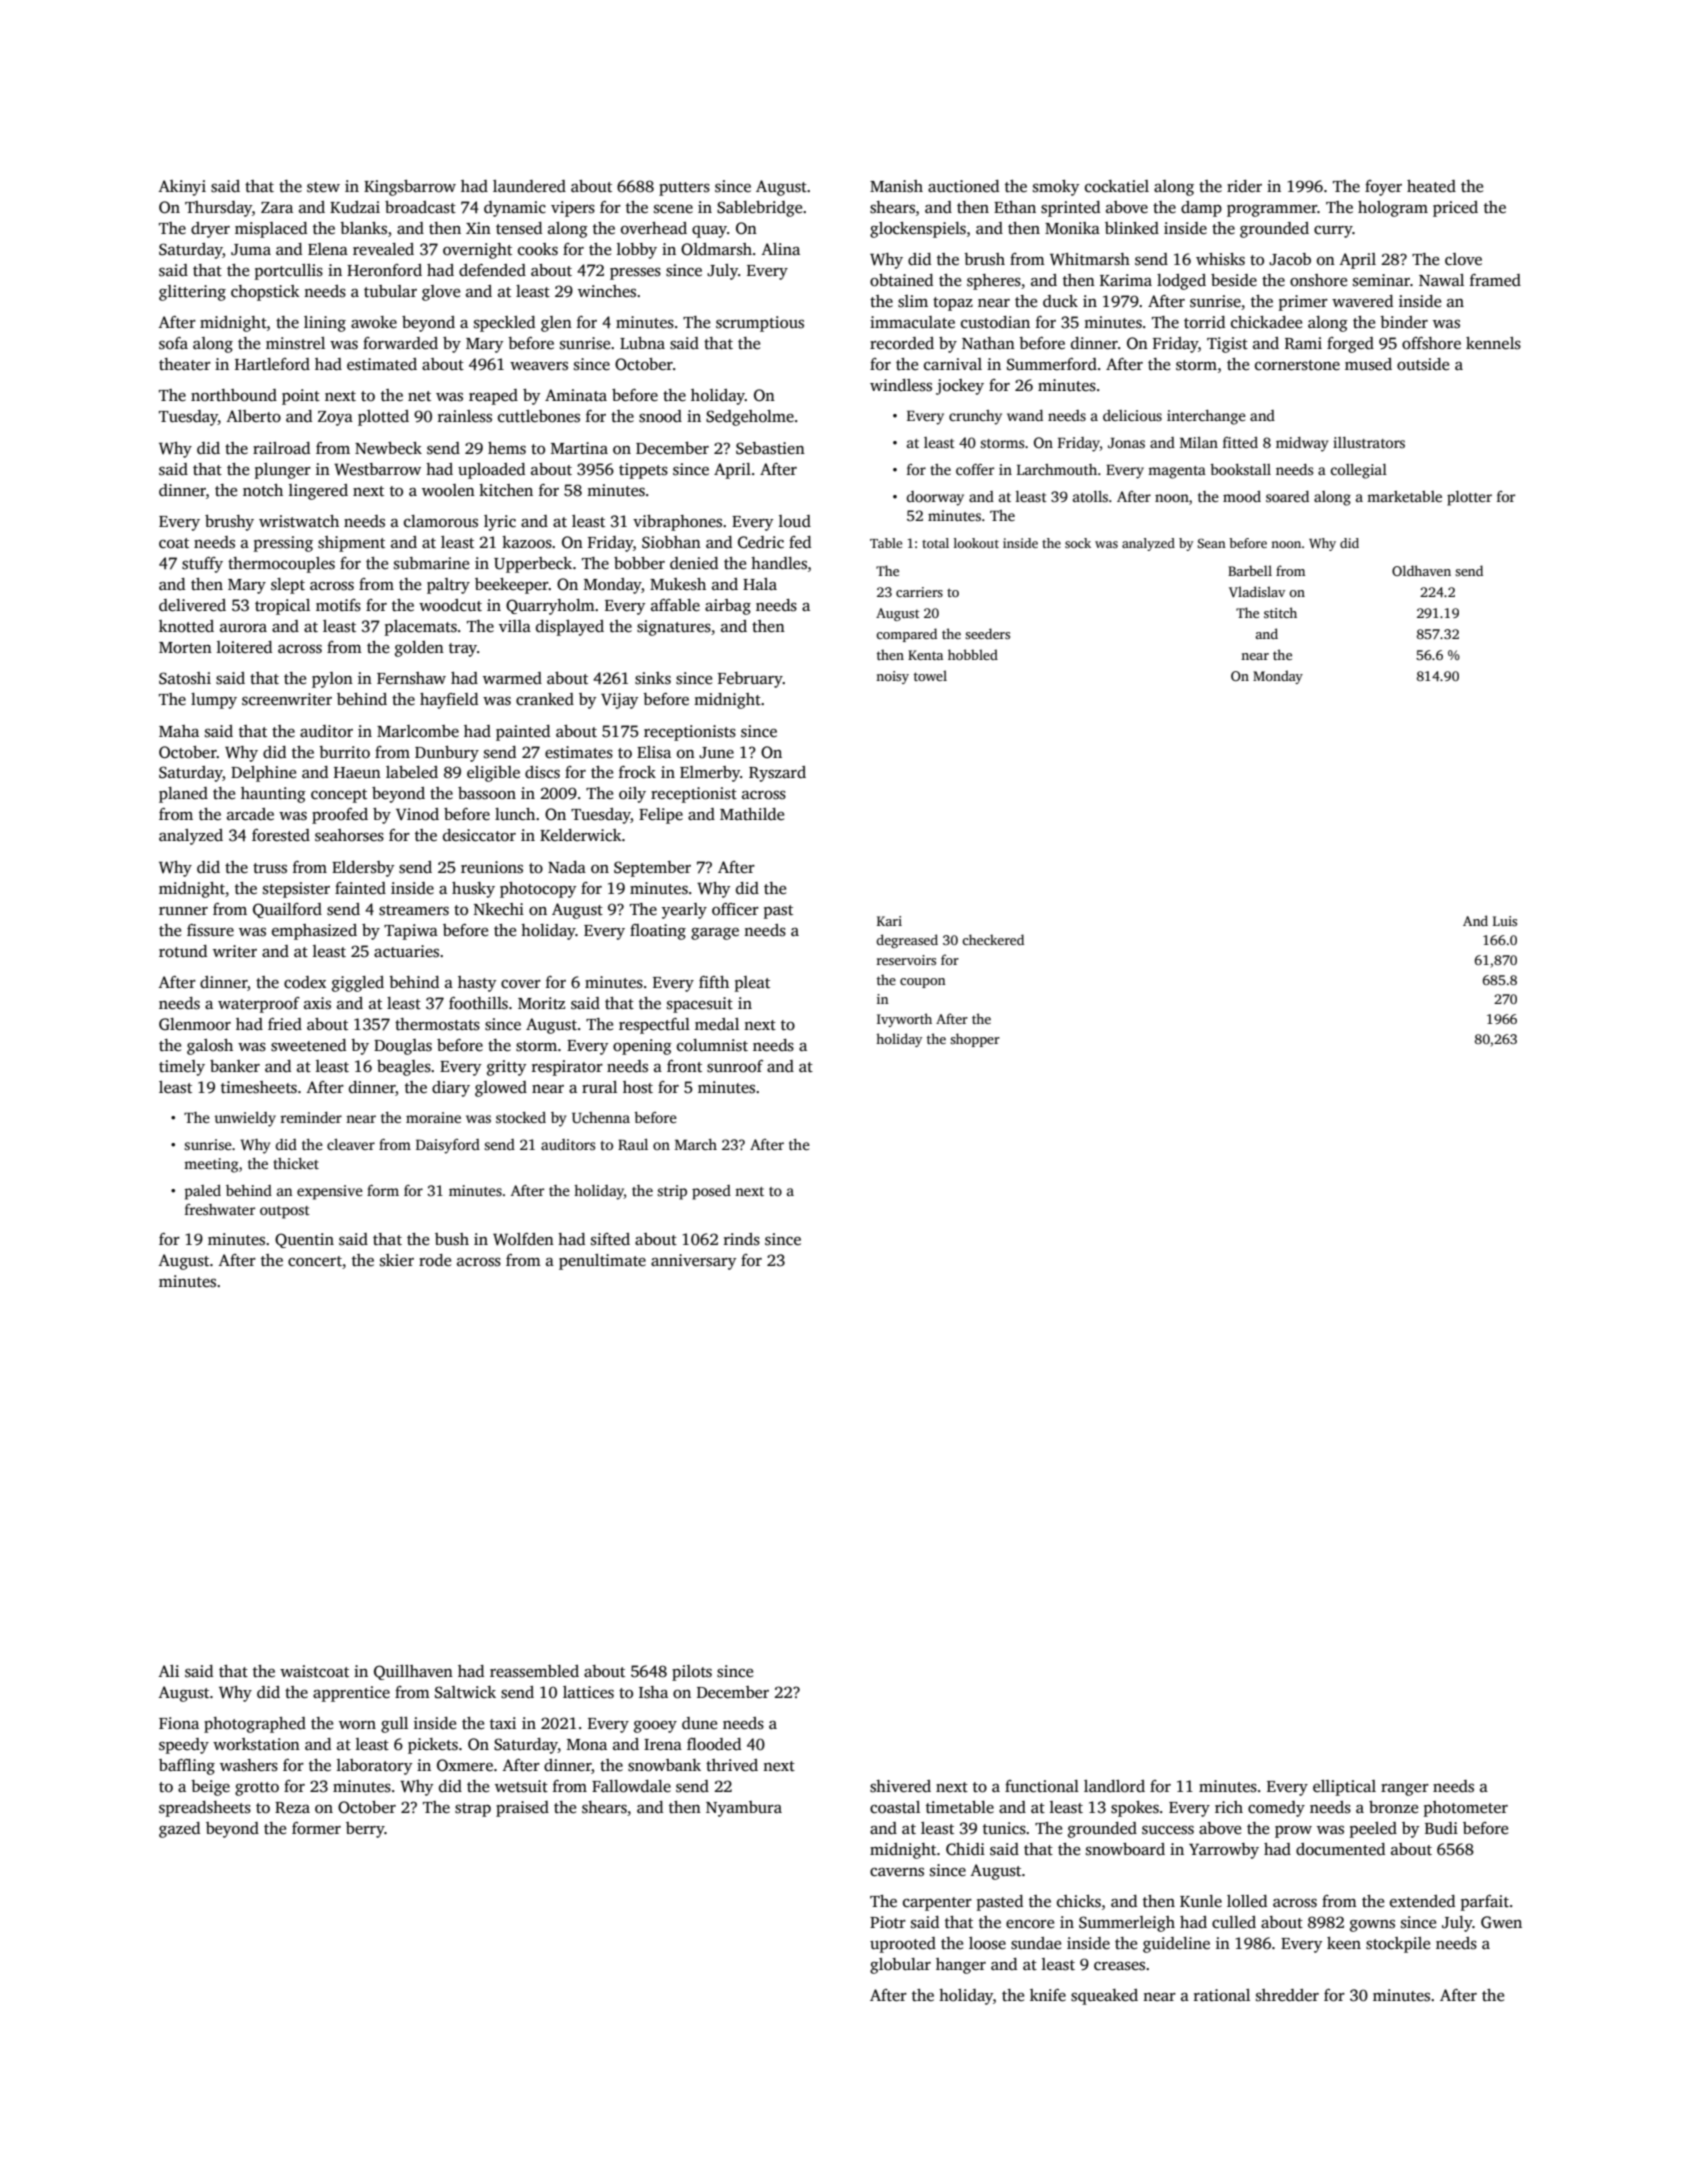 The image size is (1683, 2178). Describe the element at coordinates (692, 1673) in the screenshot. I see `pilots` at that location.
